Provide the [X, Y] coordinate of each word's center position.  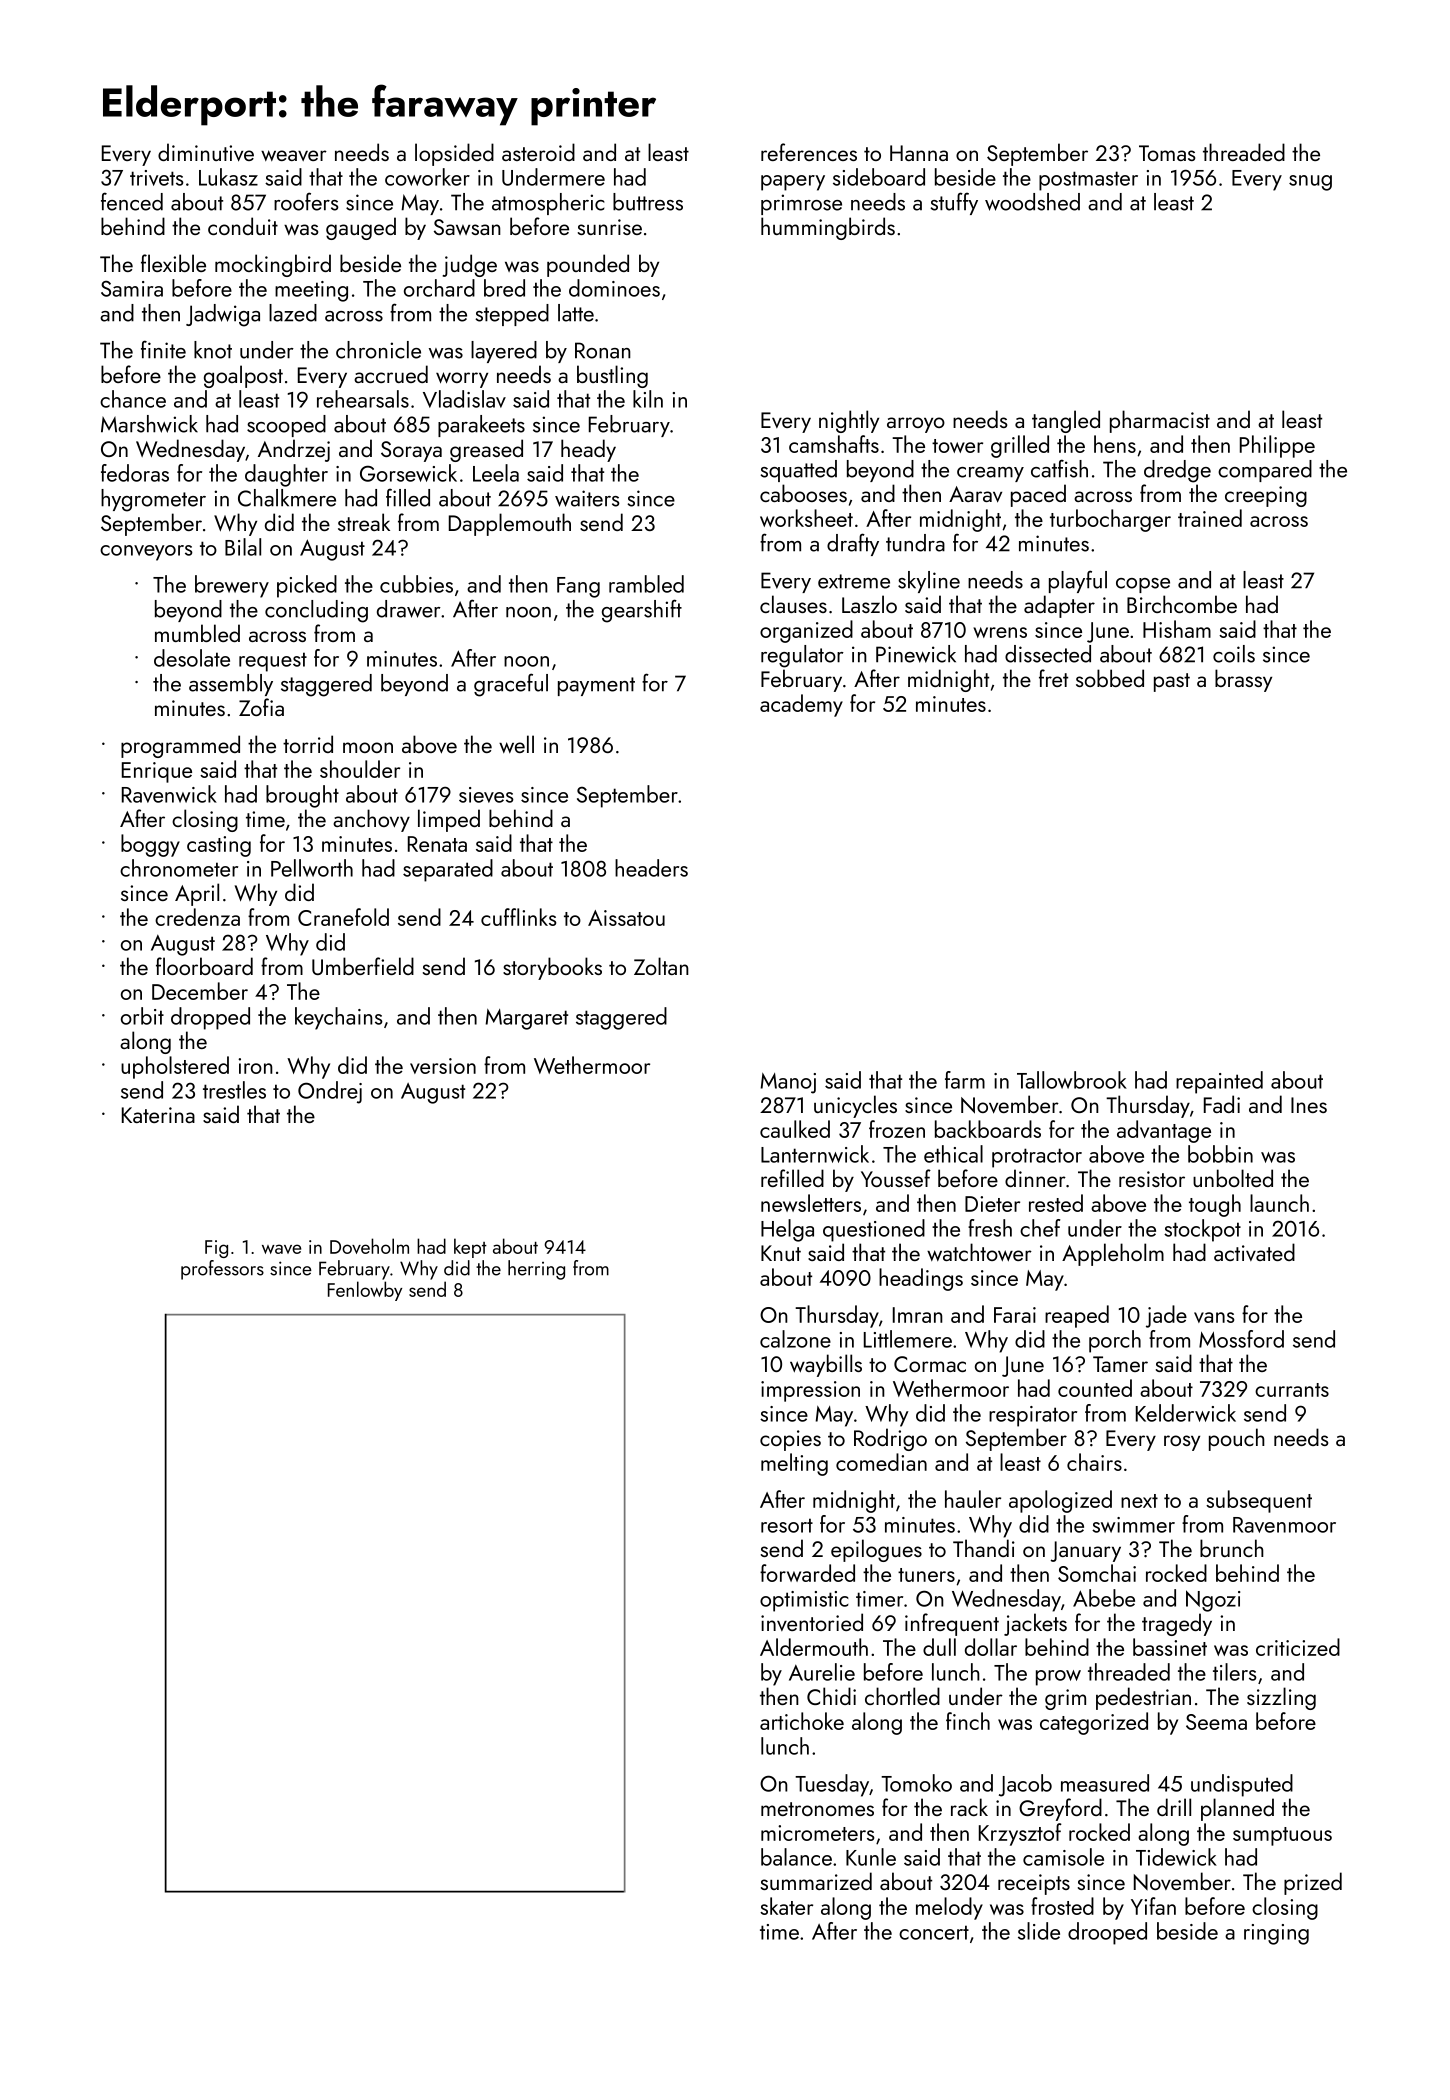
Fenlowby [365, 1291]
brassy [1243, 680]
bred [504, 288]
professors [222, 1270]
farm [965, 1080]
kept [470, 1248]
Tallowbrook [1072, 1080]
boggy [150, 845]
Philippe [1277, 446]
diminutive [206, 152]
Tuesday [832, 1785]
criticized [1298, 1647]
